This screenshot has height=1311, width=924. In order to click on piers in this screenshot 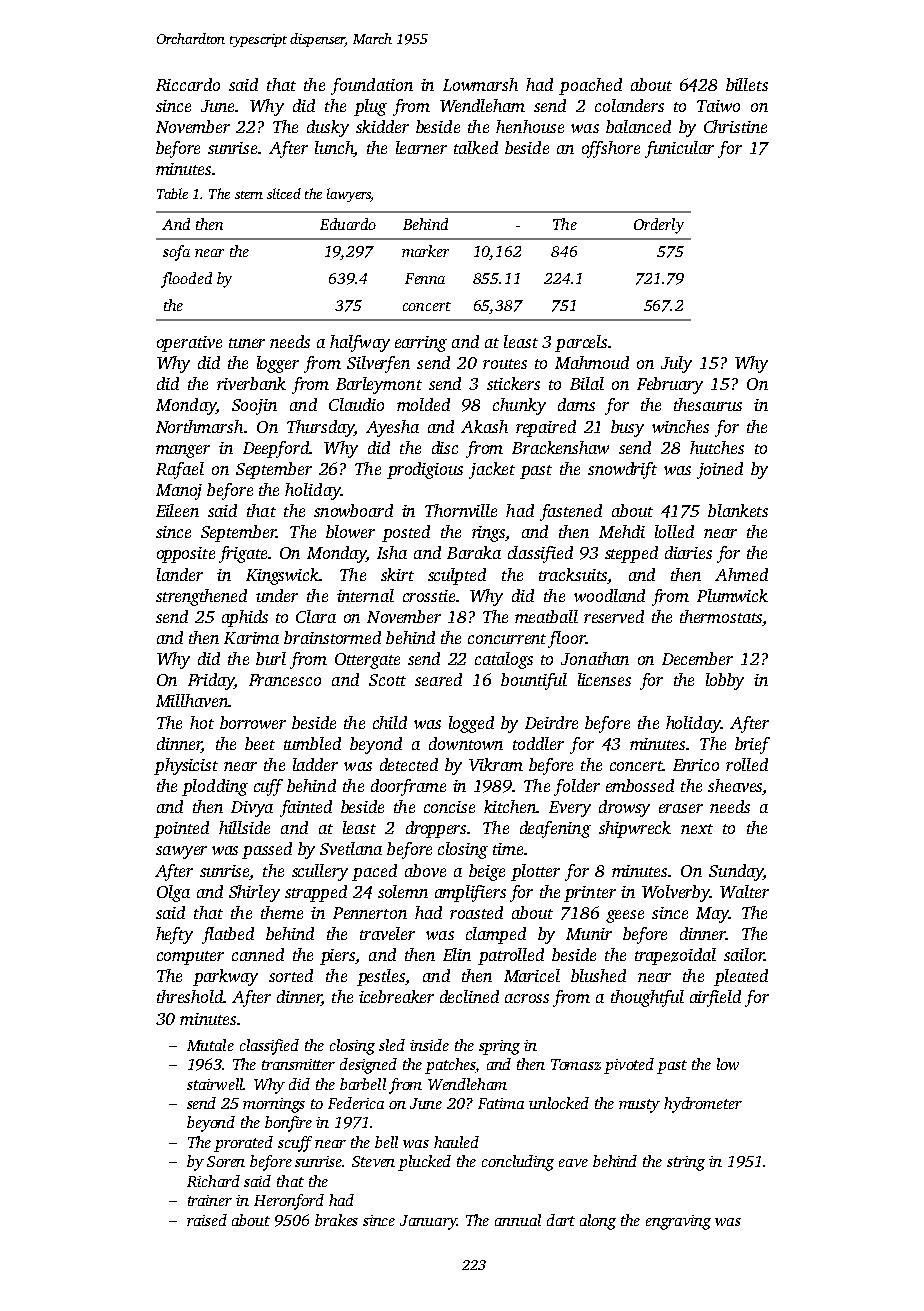, I will do `click(337, 957)`.
